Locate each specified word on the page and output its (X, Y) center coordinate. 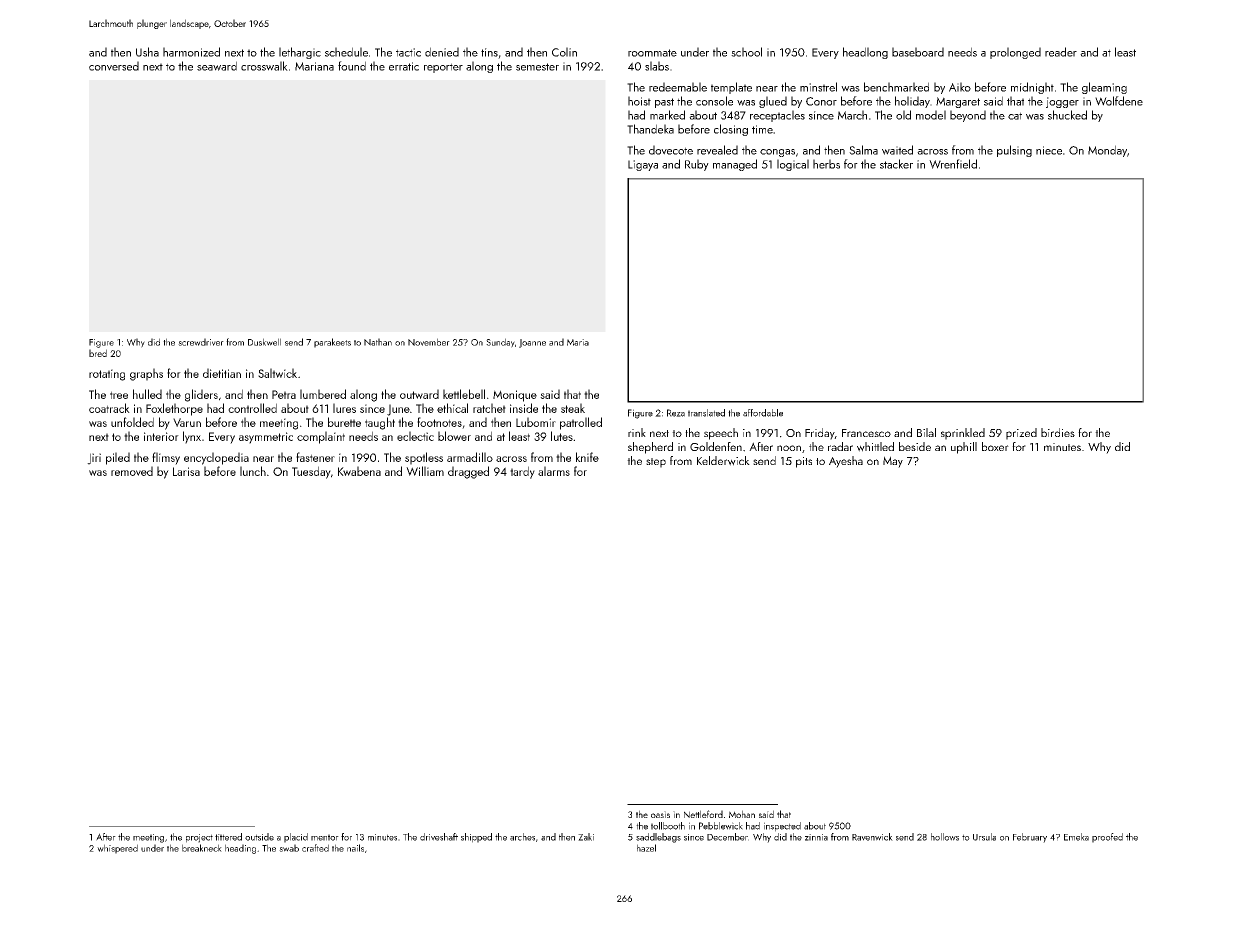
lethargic (300, 53)
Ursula (984, 837)
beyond (968, 116)
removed (132, 471)
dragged (468, 472)
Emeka (1076, 837)
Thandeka (650, 129)
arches (522, 837)
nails (355, 848)
